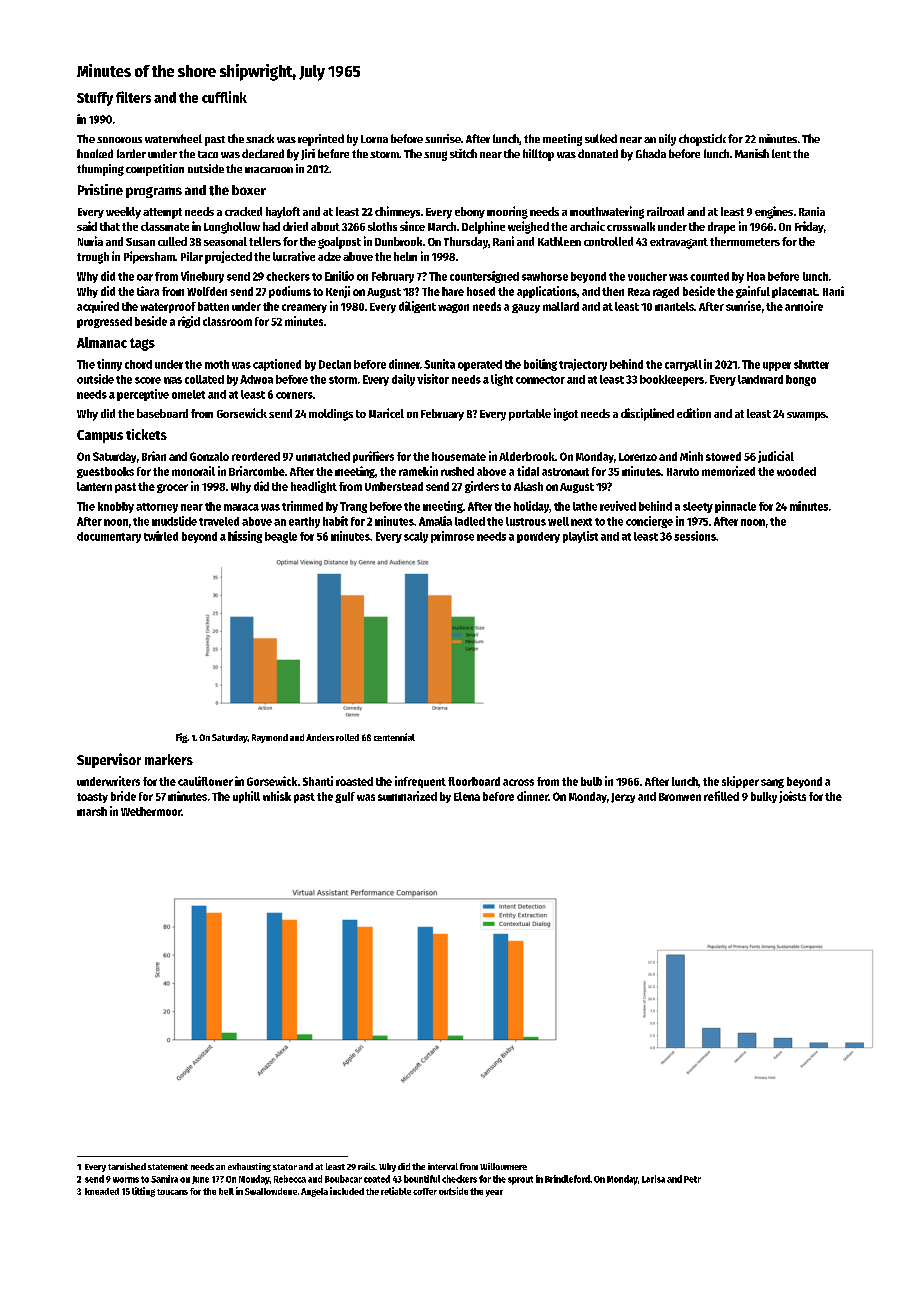 Image resolution: width=924 pixels, height=1308 pixels. I want to click on floorboard, so click(474, 781).
